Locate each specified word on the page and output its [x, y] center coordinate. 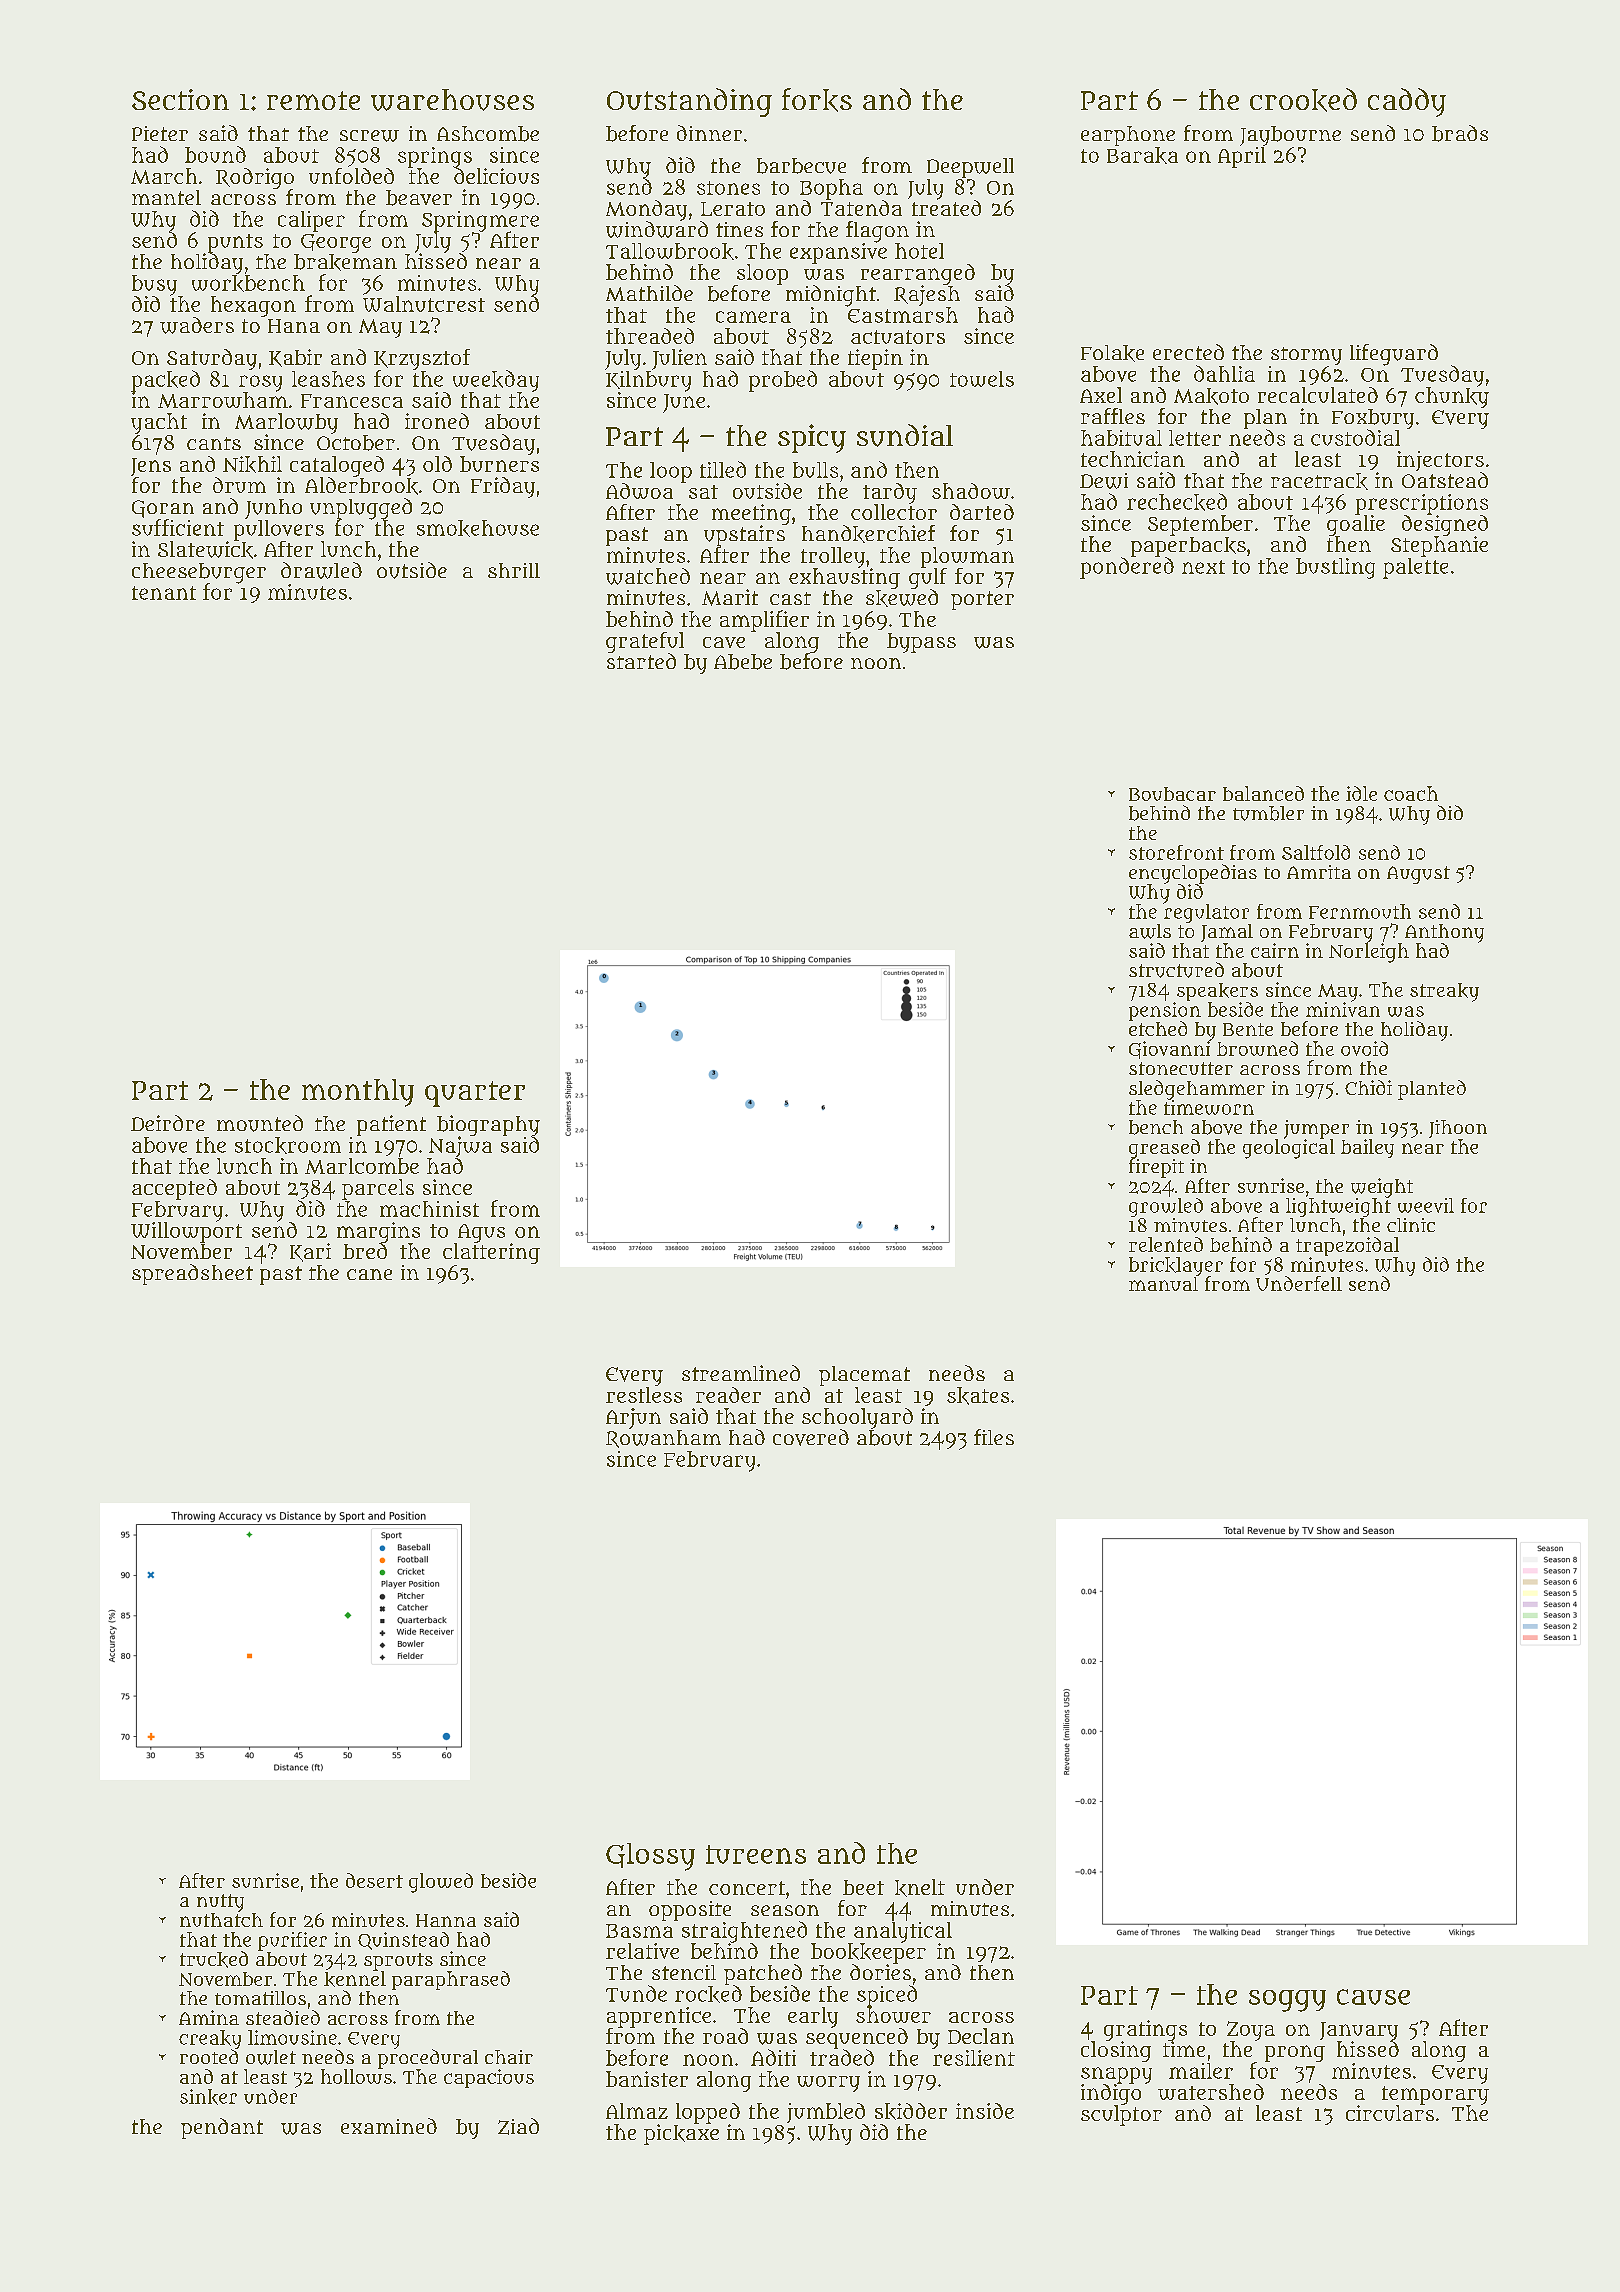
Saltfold [1316, 852]
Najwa [460, 1146]
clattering [491, 1253]
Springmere [480, 221]
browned [1257, 1048]
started [641, 661]
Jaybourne [1290, 136]
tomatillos [260, 1998]
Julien [679, 359]
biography [488, 1125]
